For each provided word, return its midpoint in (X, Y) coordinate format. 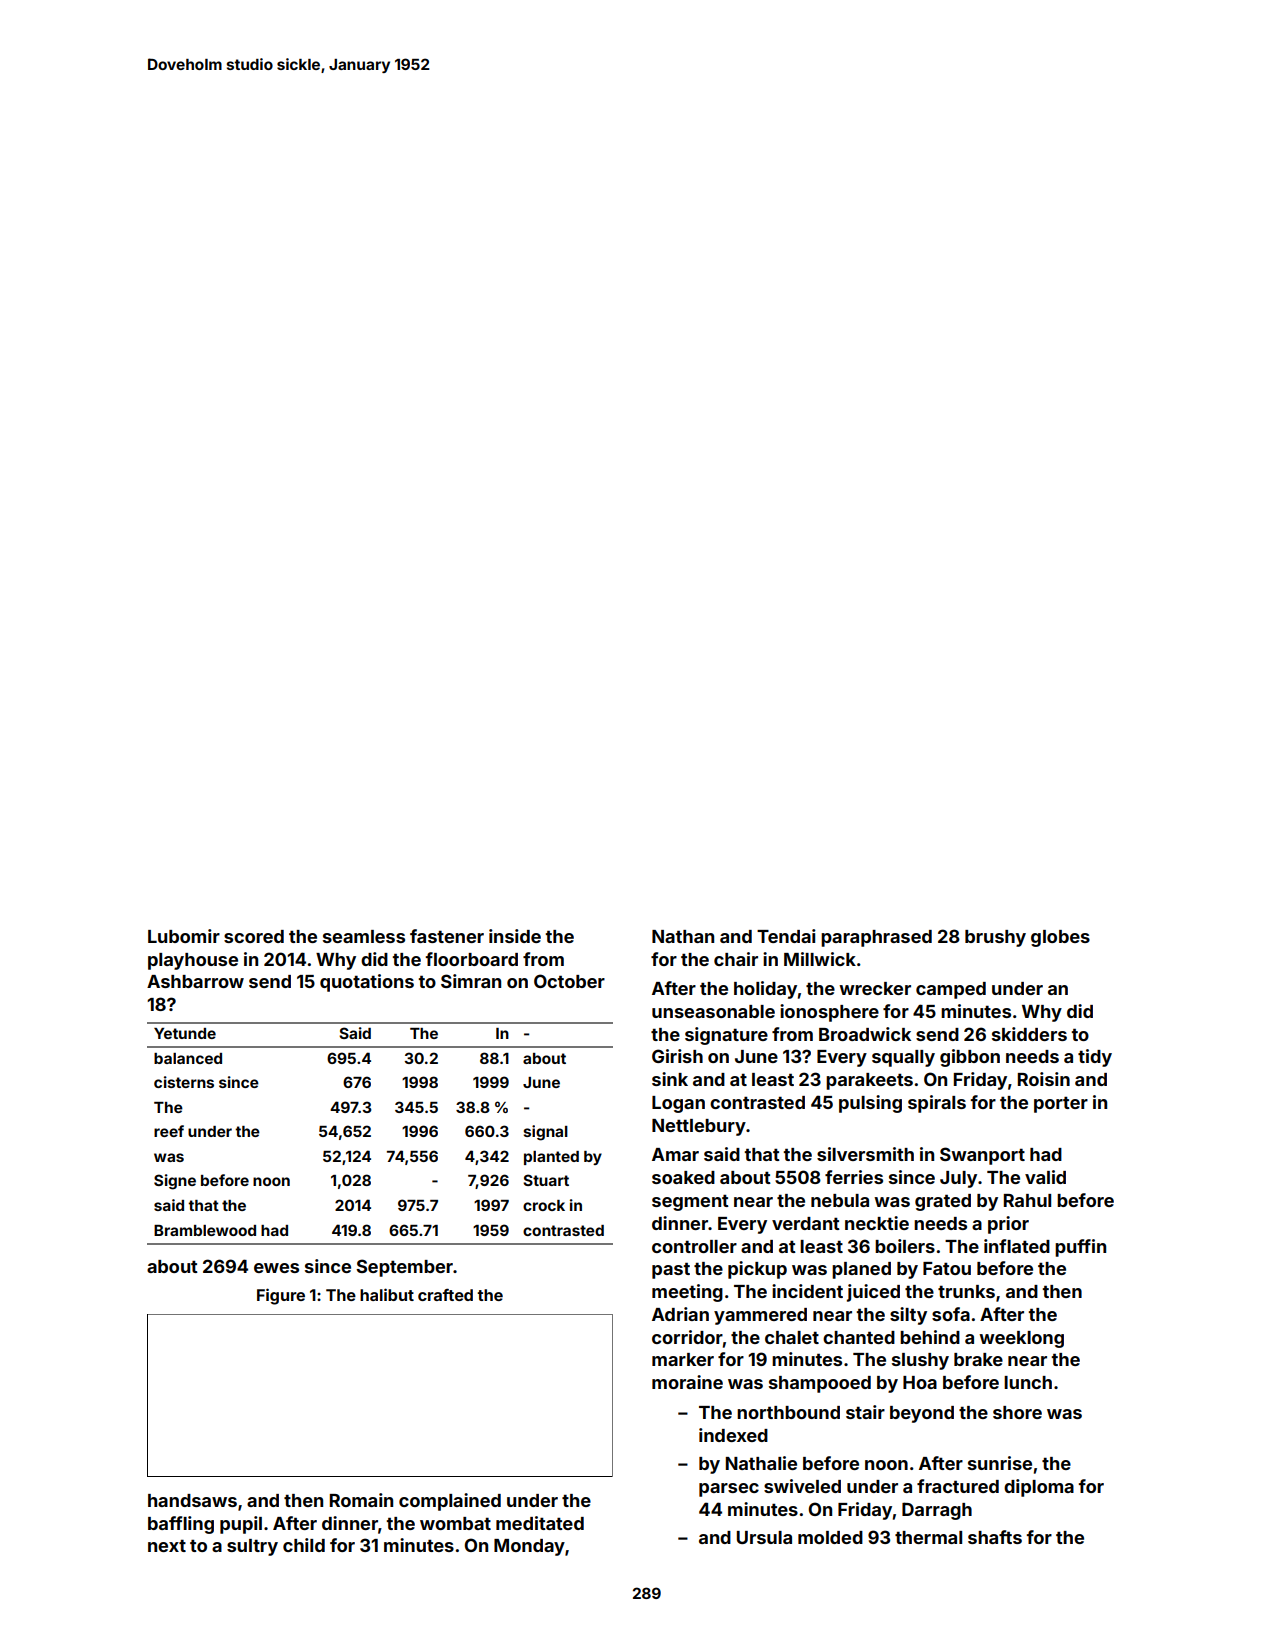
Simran (471, 981)
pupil (241, 1525)
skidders (1029, 1034)
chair (736, 959)
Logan (678, 1104)
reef (169, 1131)
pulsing (870, 1104)
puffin (1080, 1248)
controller (694, 1246)
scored (254, 936)
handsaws (192, 1500)
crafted (445, 1295)
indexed (733, 1435)
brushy (995, 938)
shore (1017, 1412)
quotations (367, 983)
